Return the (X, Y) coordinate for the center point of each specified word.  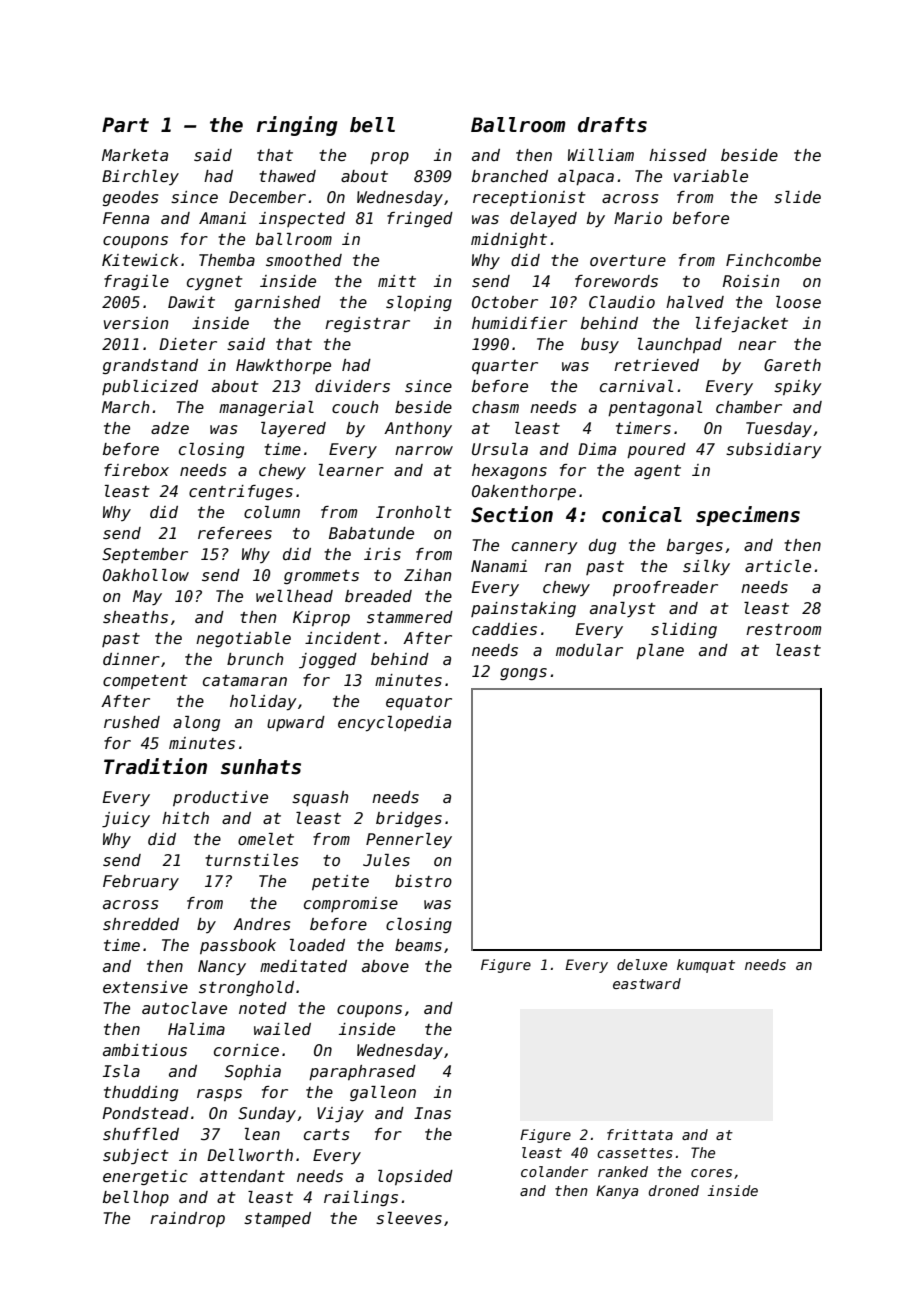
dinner (131, 659)
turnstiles (252, 860)
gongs (523, 674)
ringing (297, 126)
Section (512, 514)
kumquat (706, 966)
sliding (684, 630)
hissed (678, 155)
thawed (287, 176)
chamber (749, 407)
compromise (351, 904)
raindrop (187, 1219)
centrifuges (241, 492)
